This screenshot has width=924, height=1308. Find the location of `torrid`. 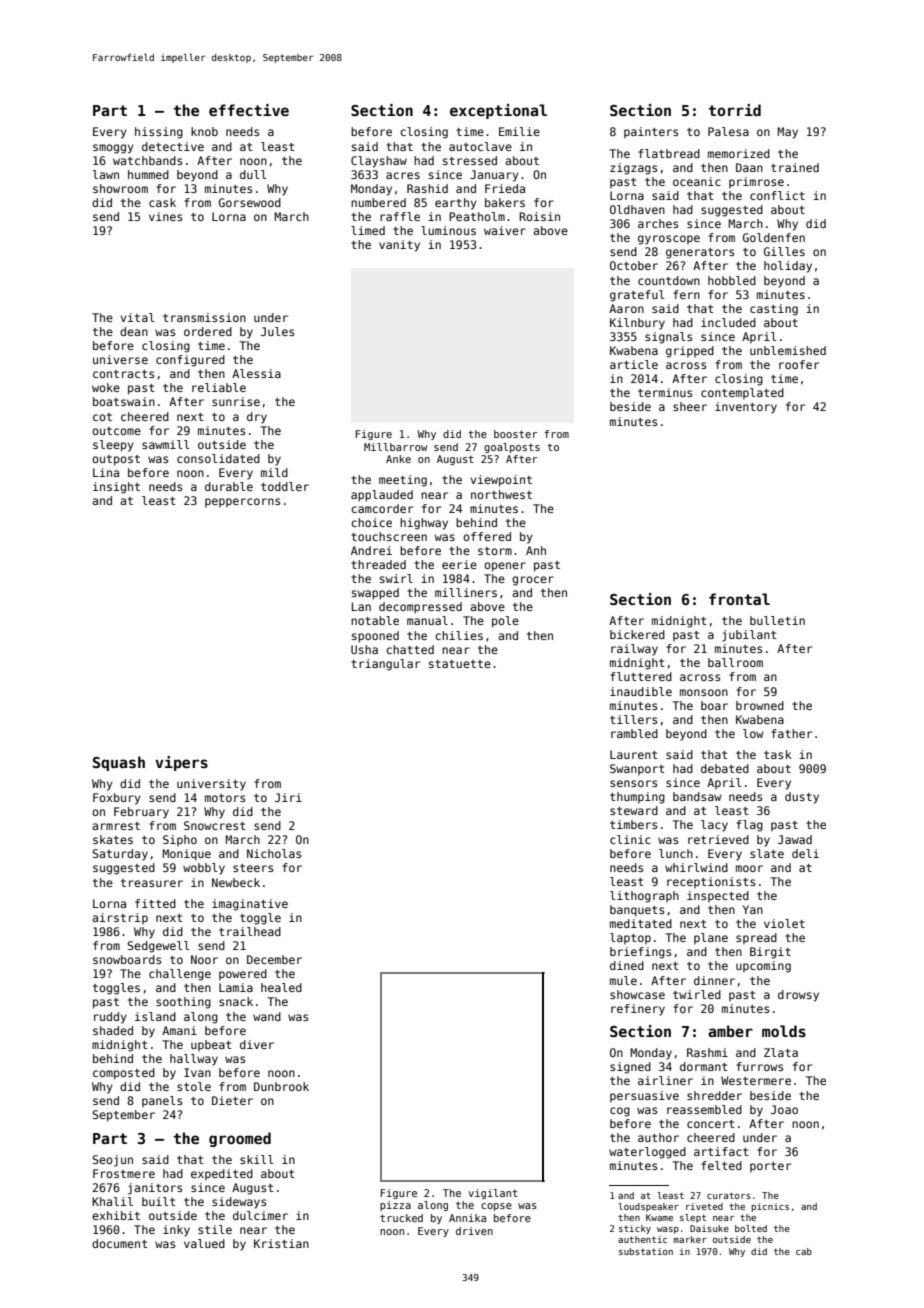

torrid is located at coordinates (734, 110).
